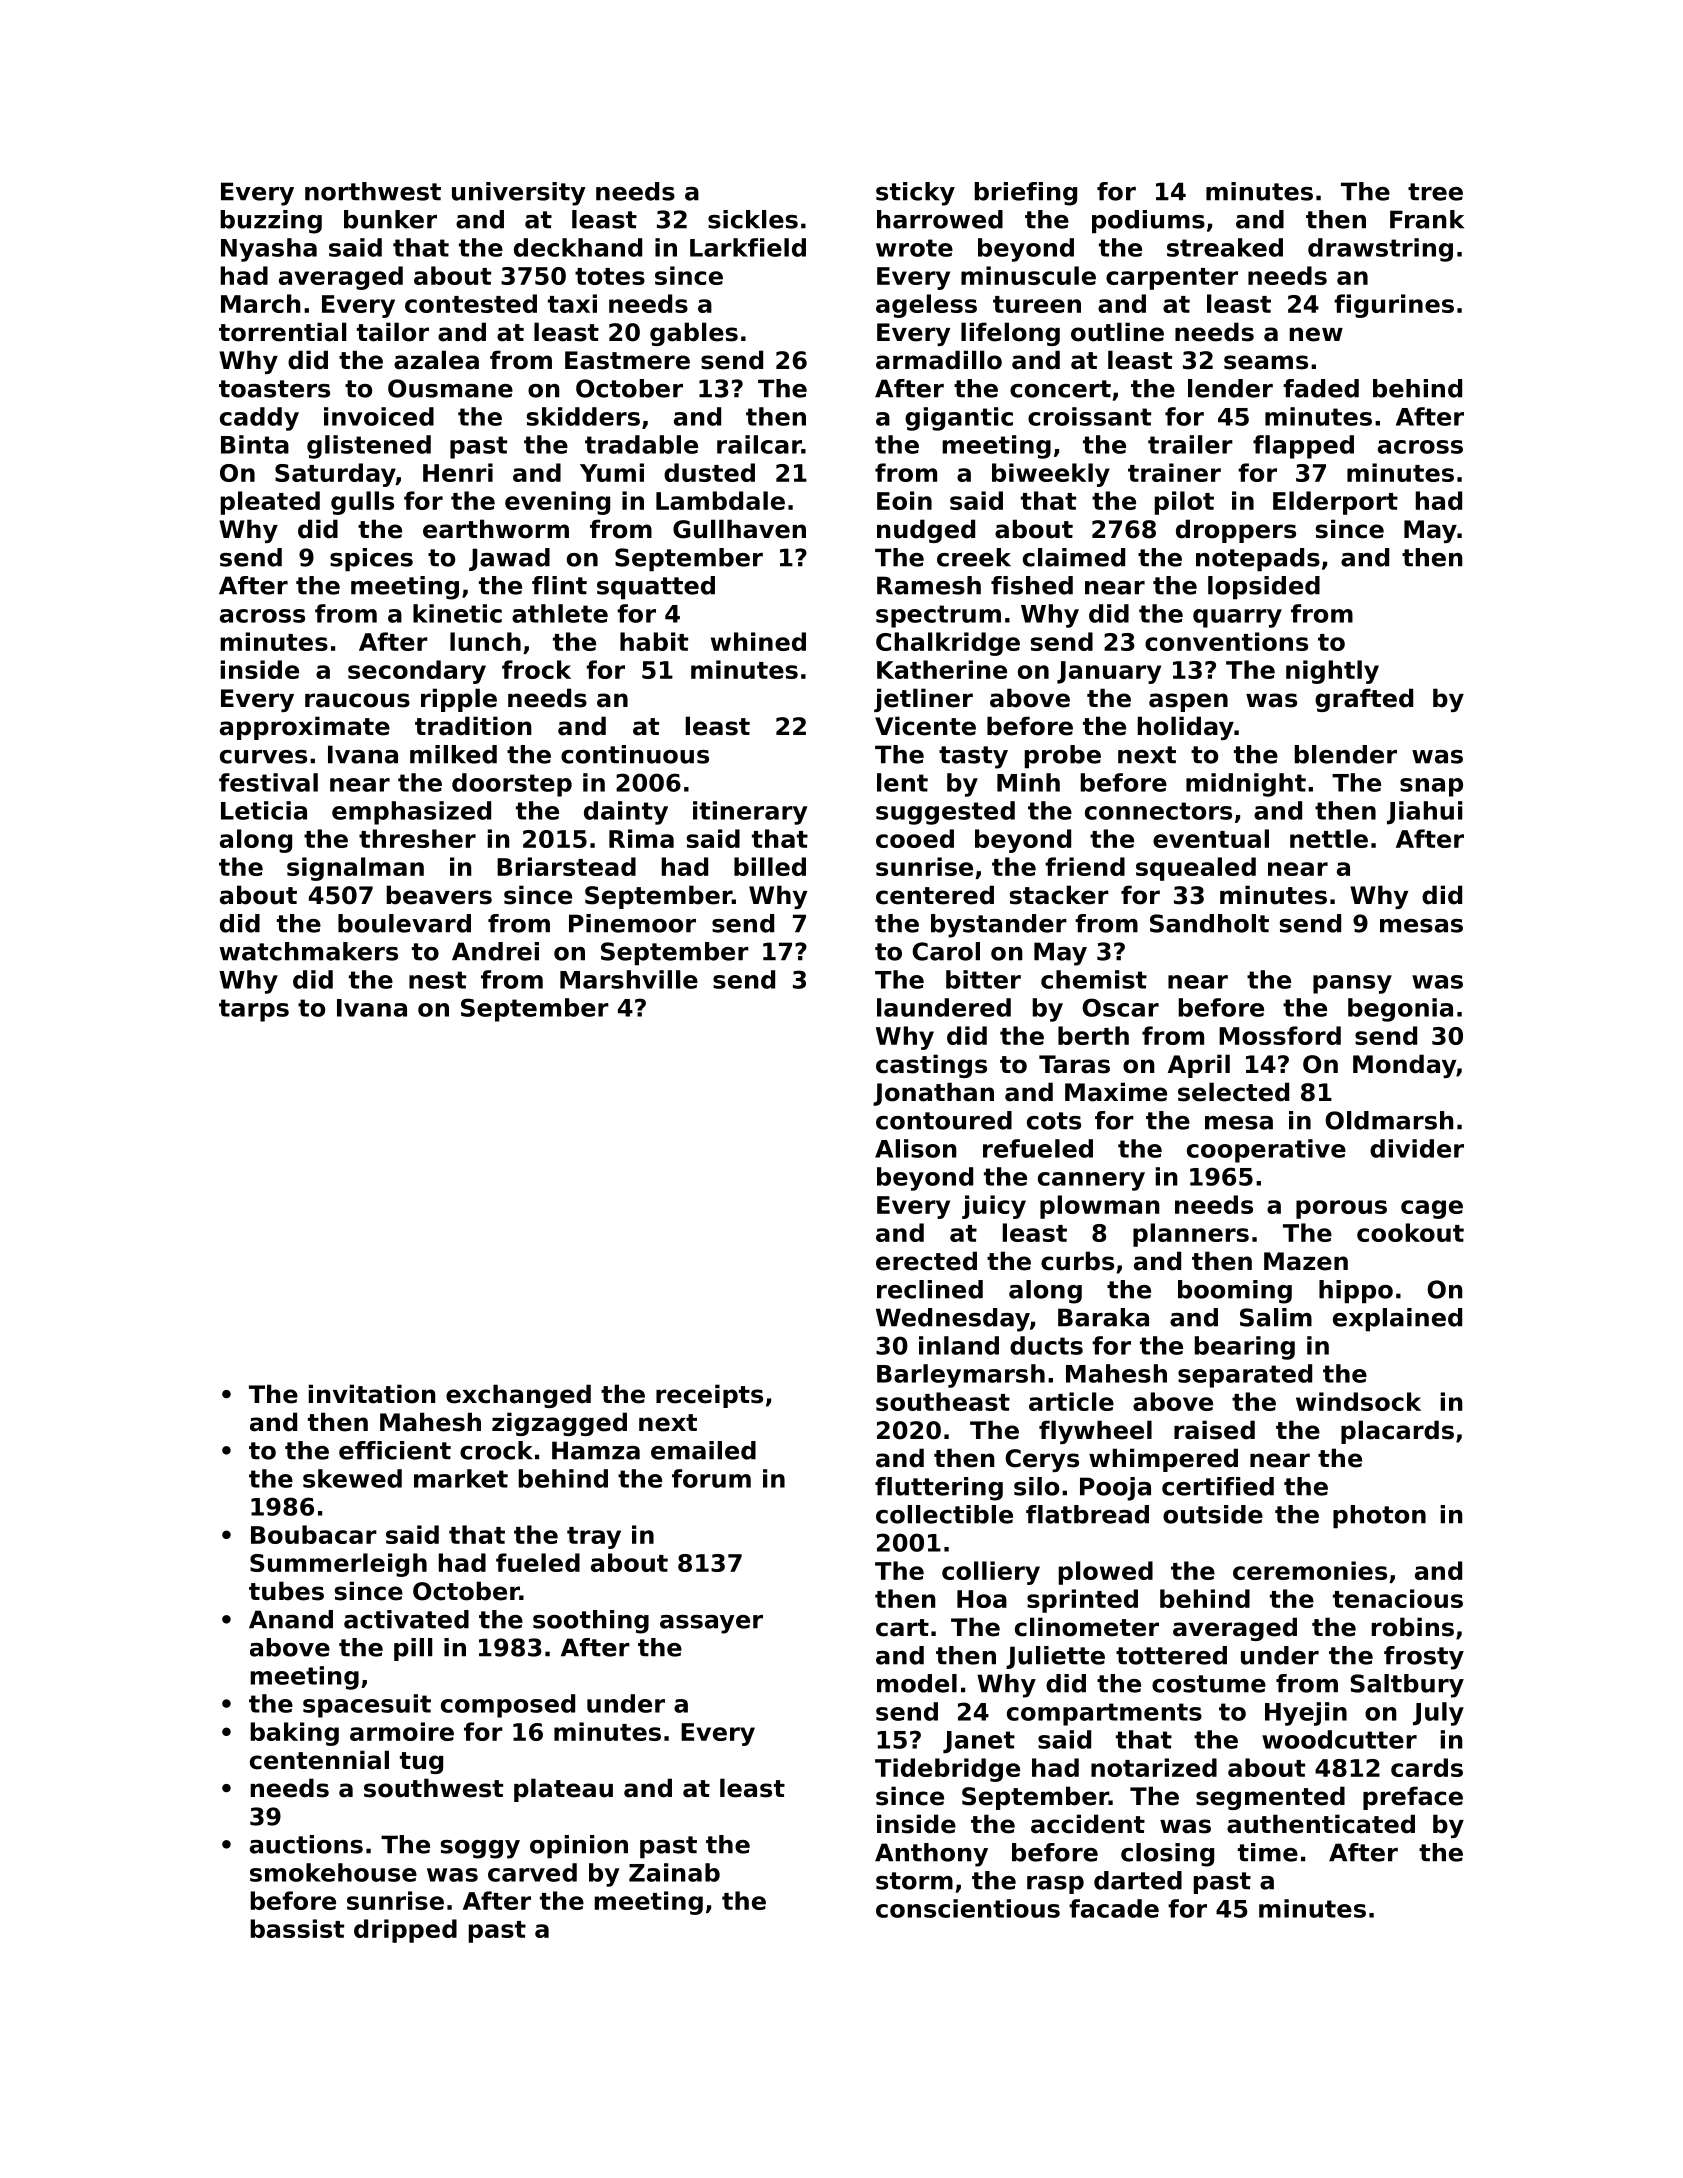  I want to click on podiums, so click(1148, 222).
